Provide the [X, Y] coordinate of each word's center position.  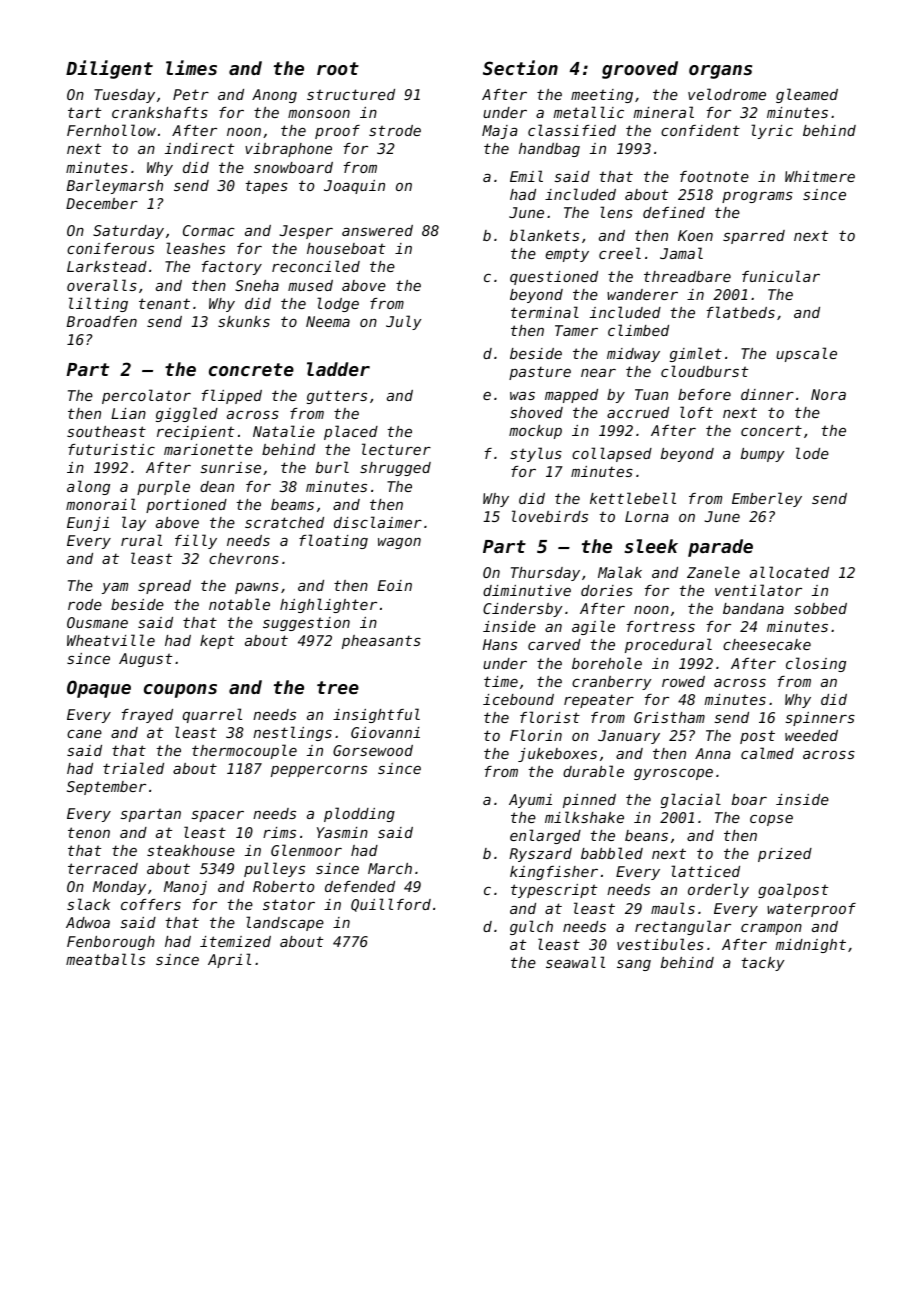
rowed [683, 681]
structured [351, 94]
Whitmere [820, 176]
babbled [612, 853]
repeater [599, 701]
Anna [713, 753]
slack [88, 904]
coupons [180, 691]
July [403, 322]
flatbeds [741, 312]
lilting [98, 304]
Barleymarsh [115, 186]
